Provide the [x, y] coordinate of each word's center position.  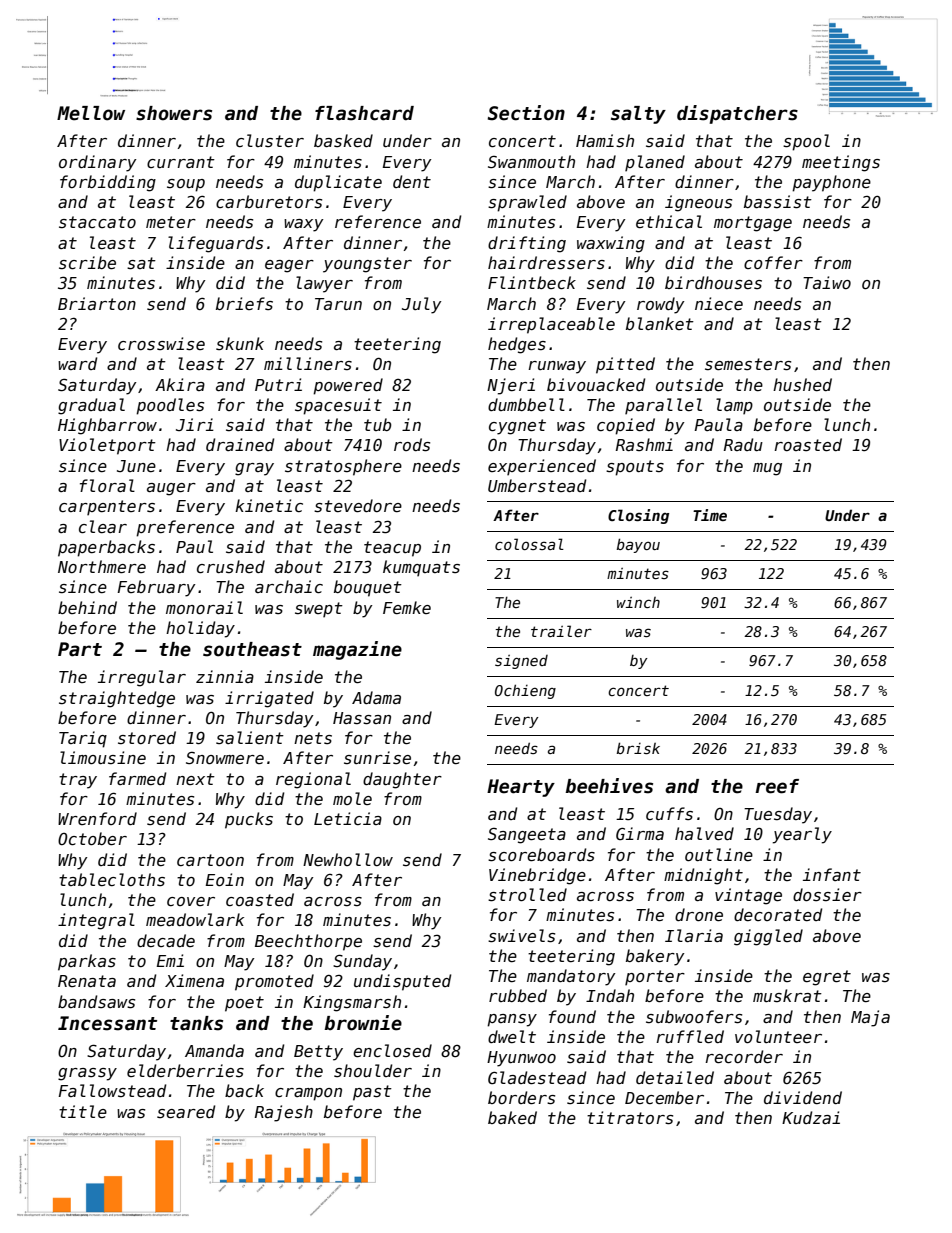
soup [186, 185]
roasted [808, 444]
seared [186, 1111]
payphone [831, 183]
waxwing [611, 244]
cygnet [517, 427]
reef [777, 786]
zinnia [225, 676]
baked [512, 1117]
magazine [357, 650]
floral [107, 485]
